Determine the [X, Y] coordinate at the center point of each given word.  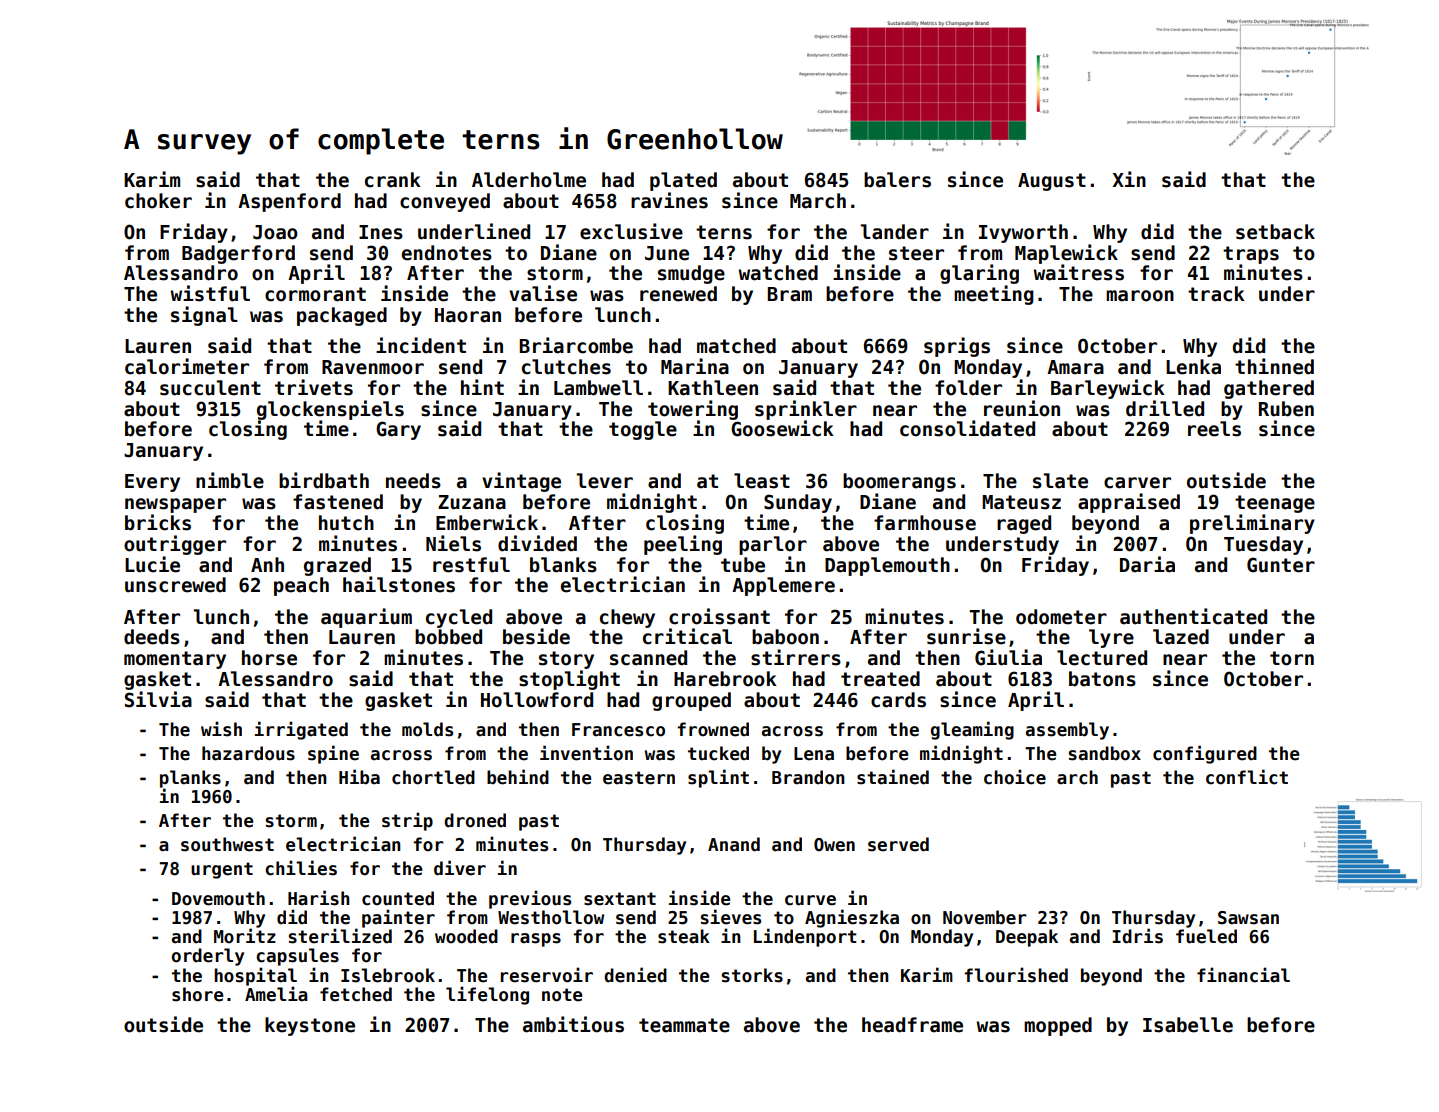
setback [1275, 232]
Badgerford [238, 254]
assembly [1067, 731]
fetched [356, 994]
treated [880, 679]
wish [221, 729]
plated [683, 181]
